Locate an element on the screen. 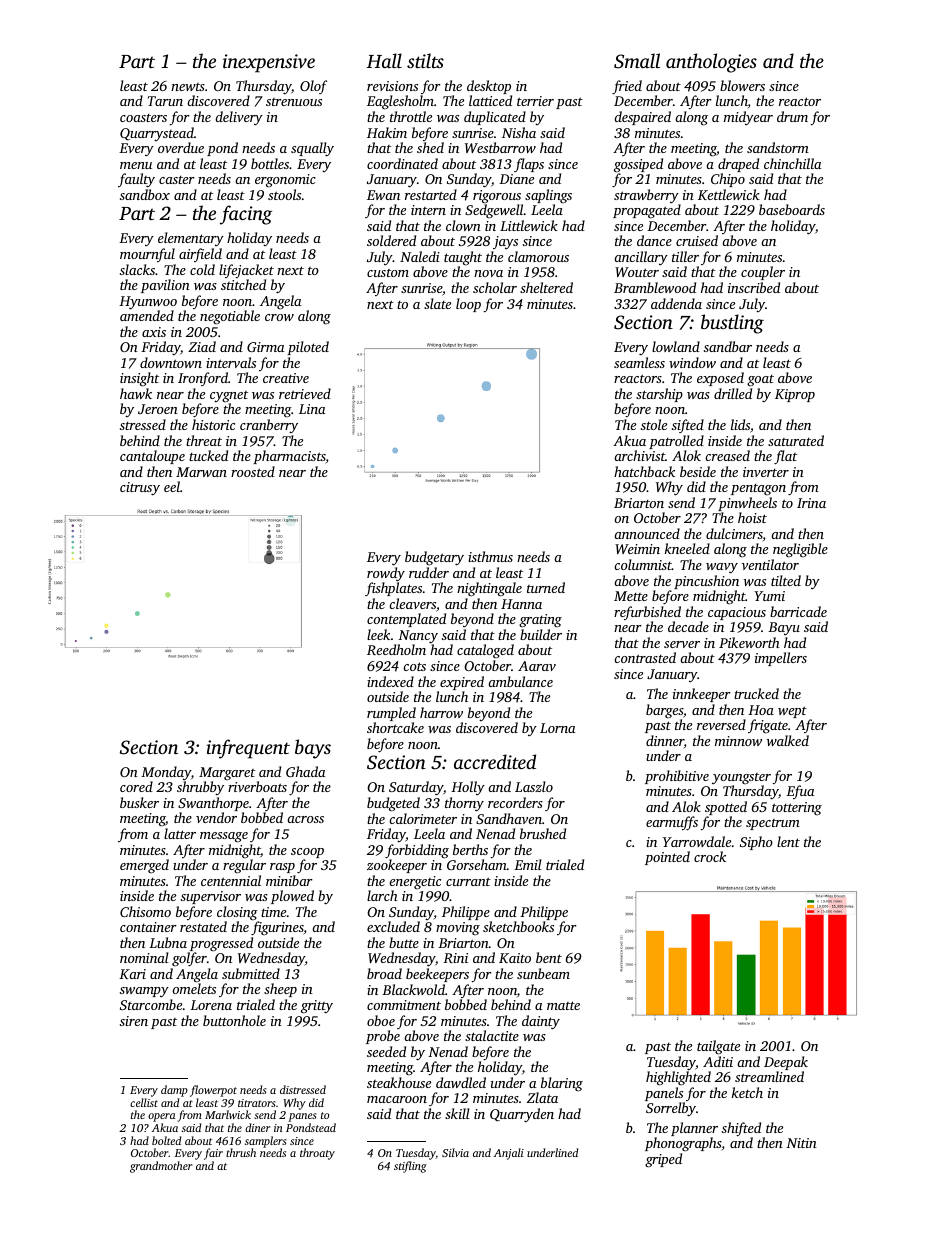 This screenshot has height=1233, width=952. Kettlewick is located at coordinates (729, 194).
